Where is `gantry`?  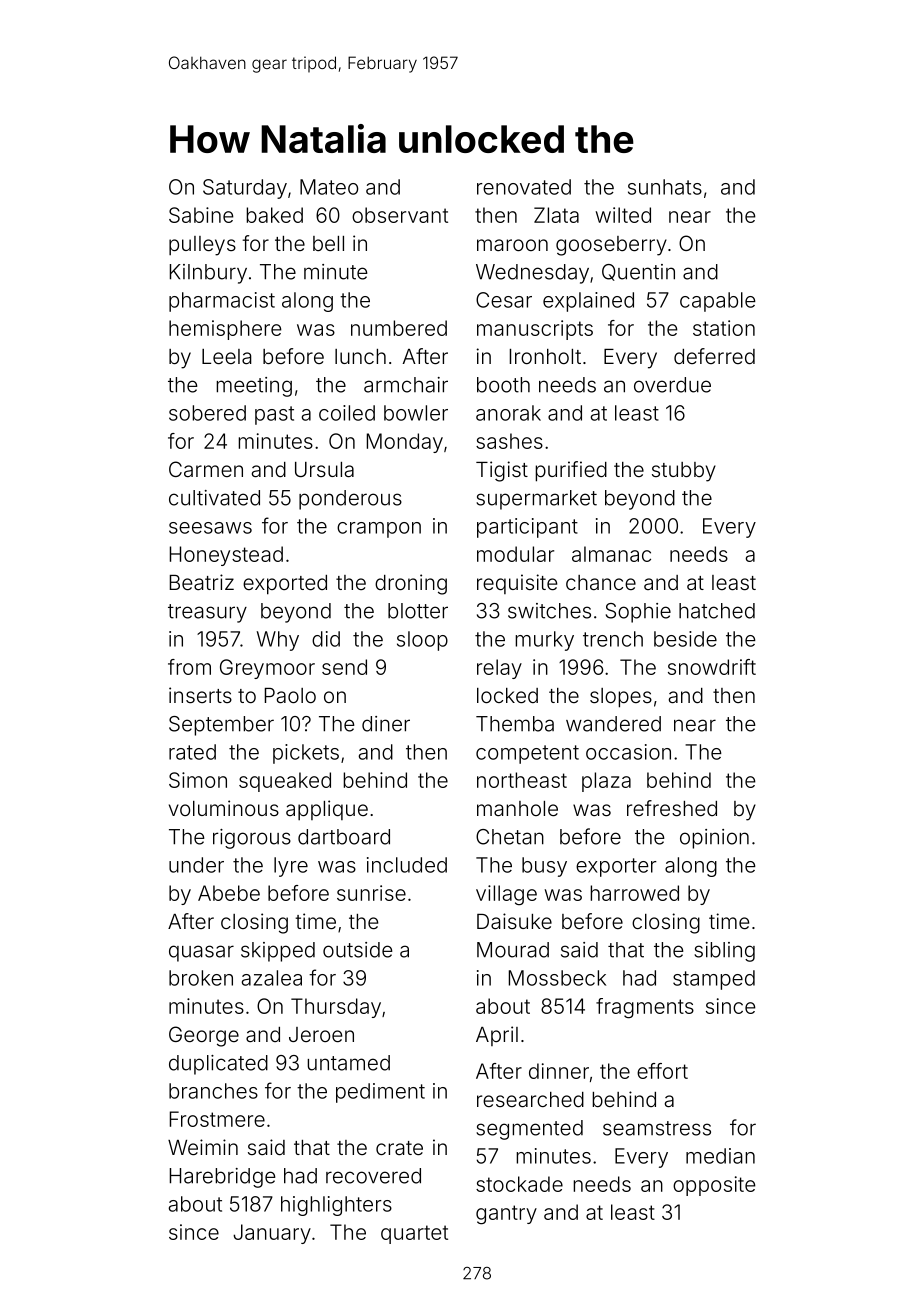
gantry is located at coordinates (506, 1215).
